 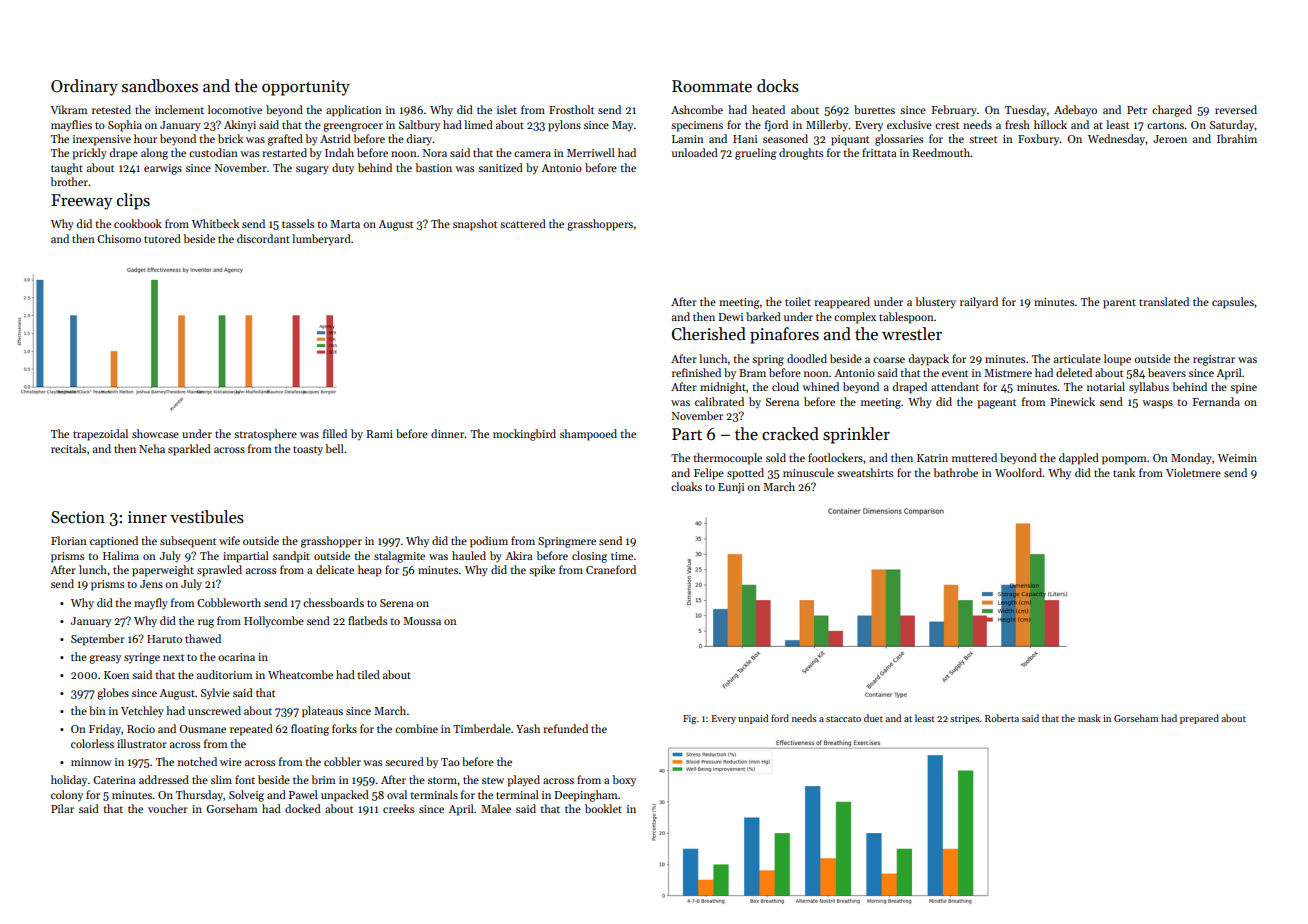 What do you see at coordinates (909, 124) in the document?
I see `exclusive` at bounding box center [909, 124].
